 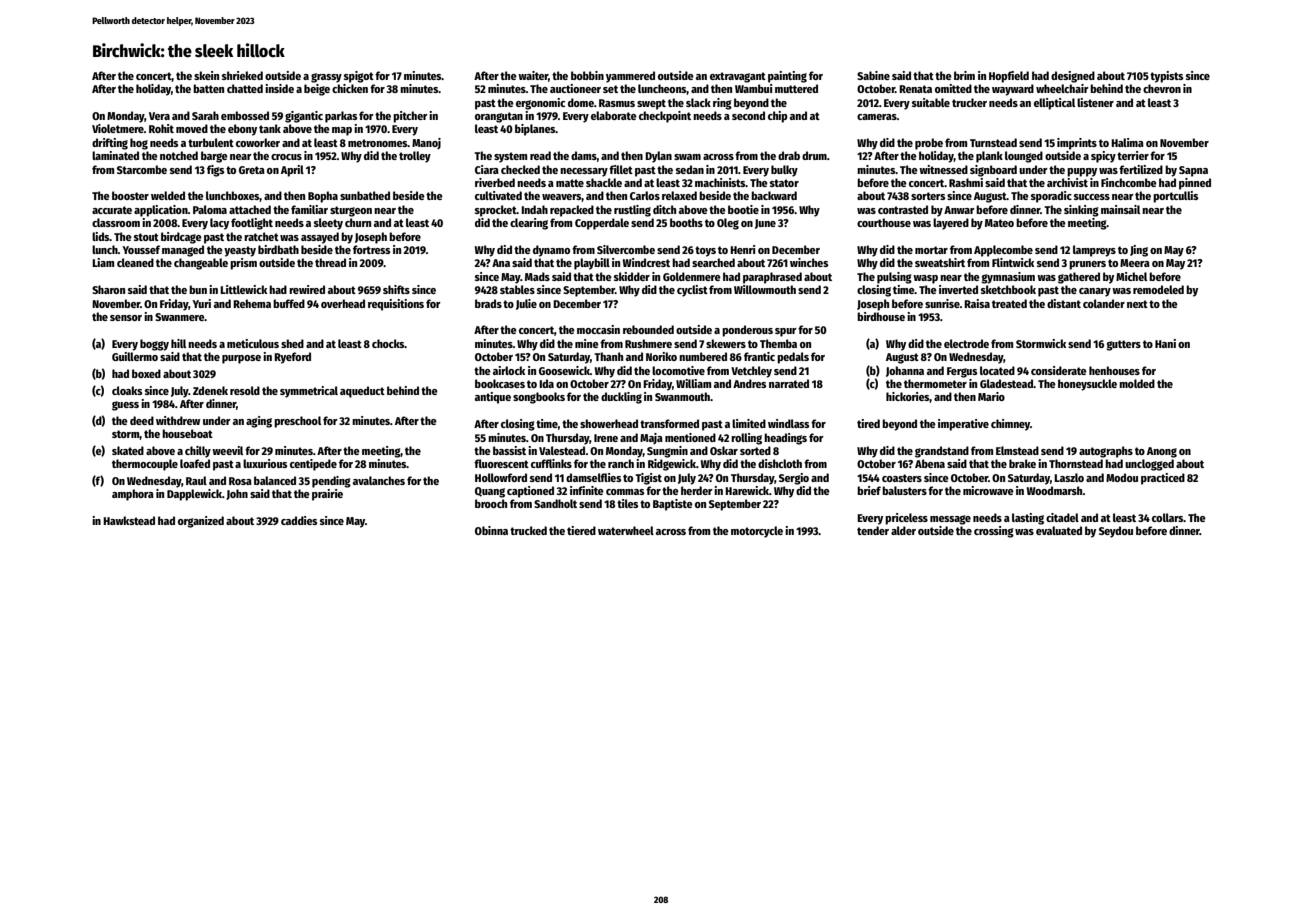 What do you see at coordinates (1006, 383) in the page?
I see `Gladestead` at bounding box center [1006, 383].
